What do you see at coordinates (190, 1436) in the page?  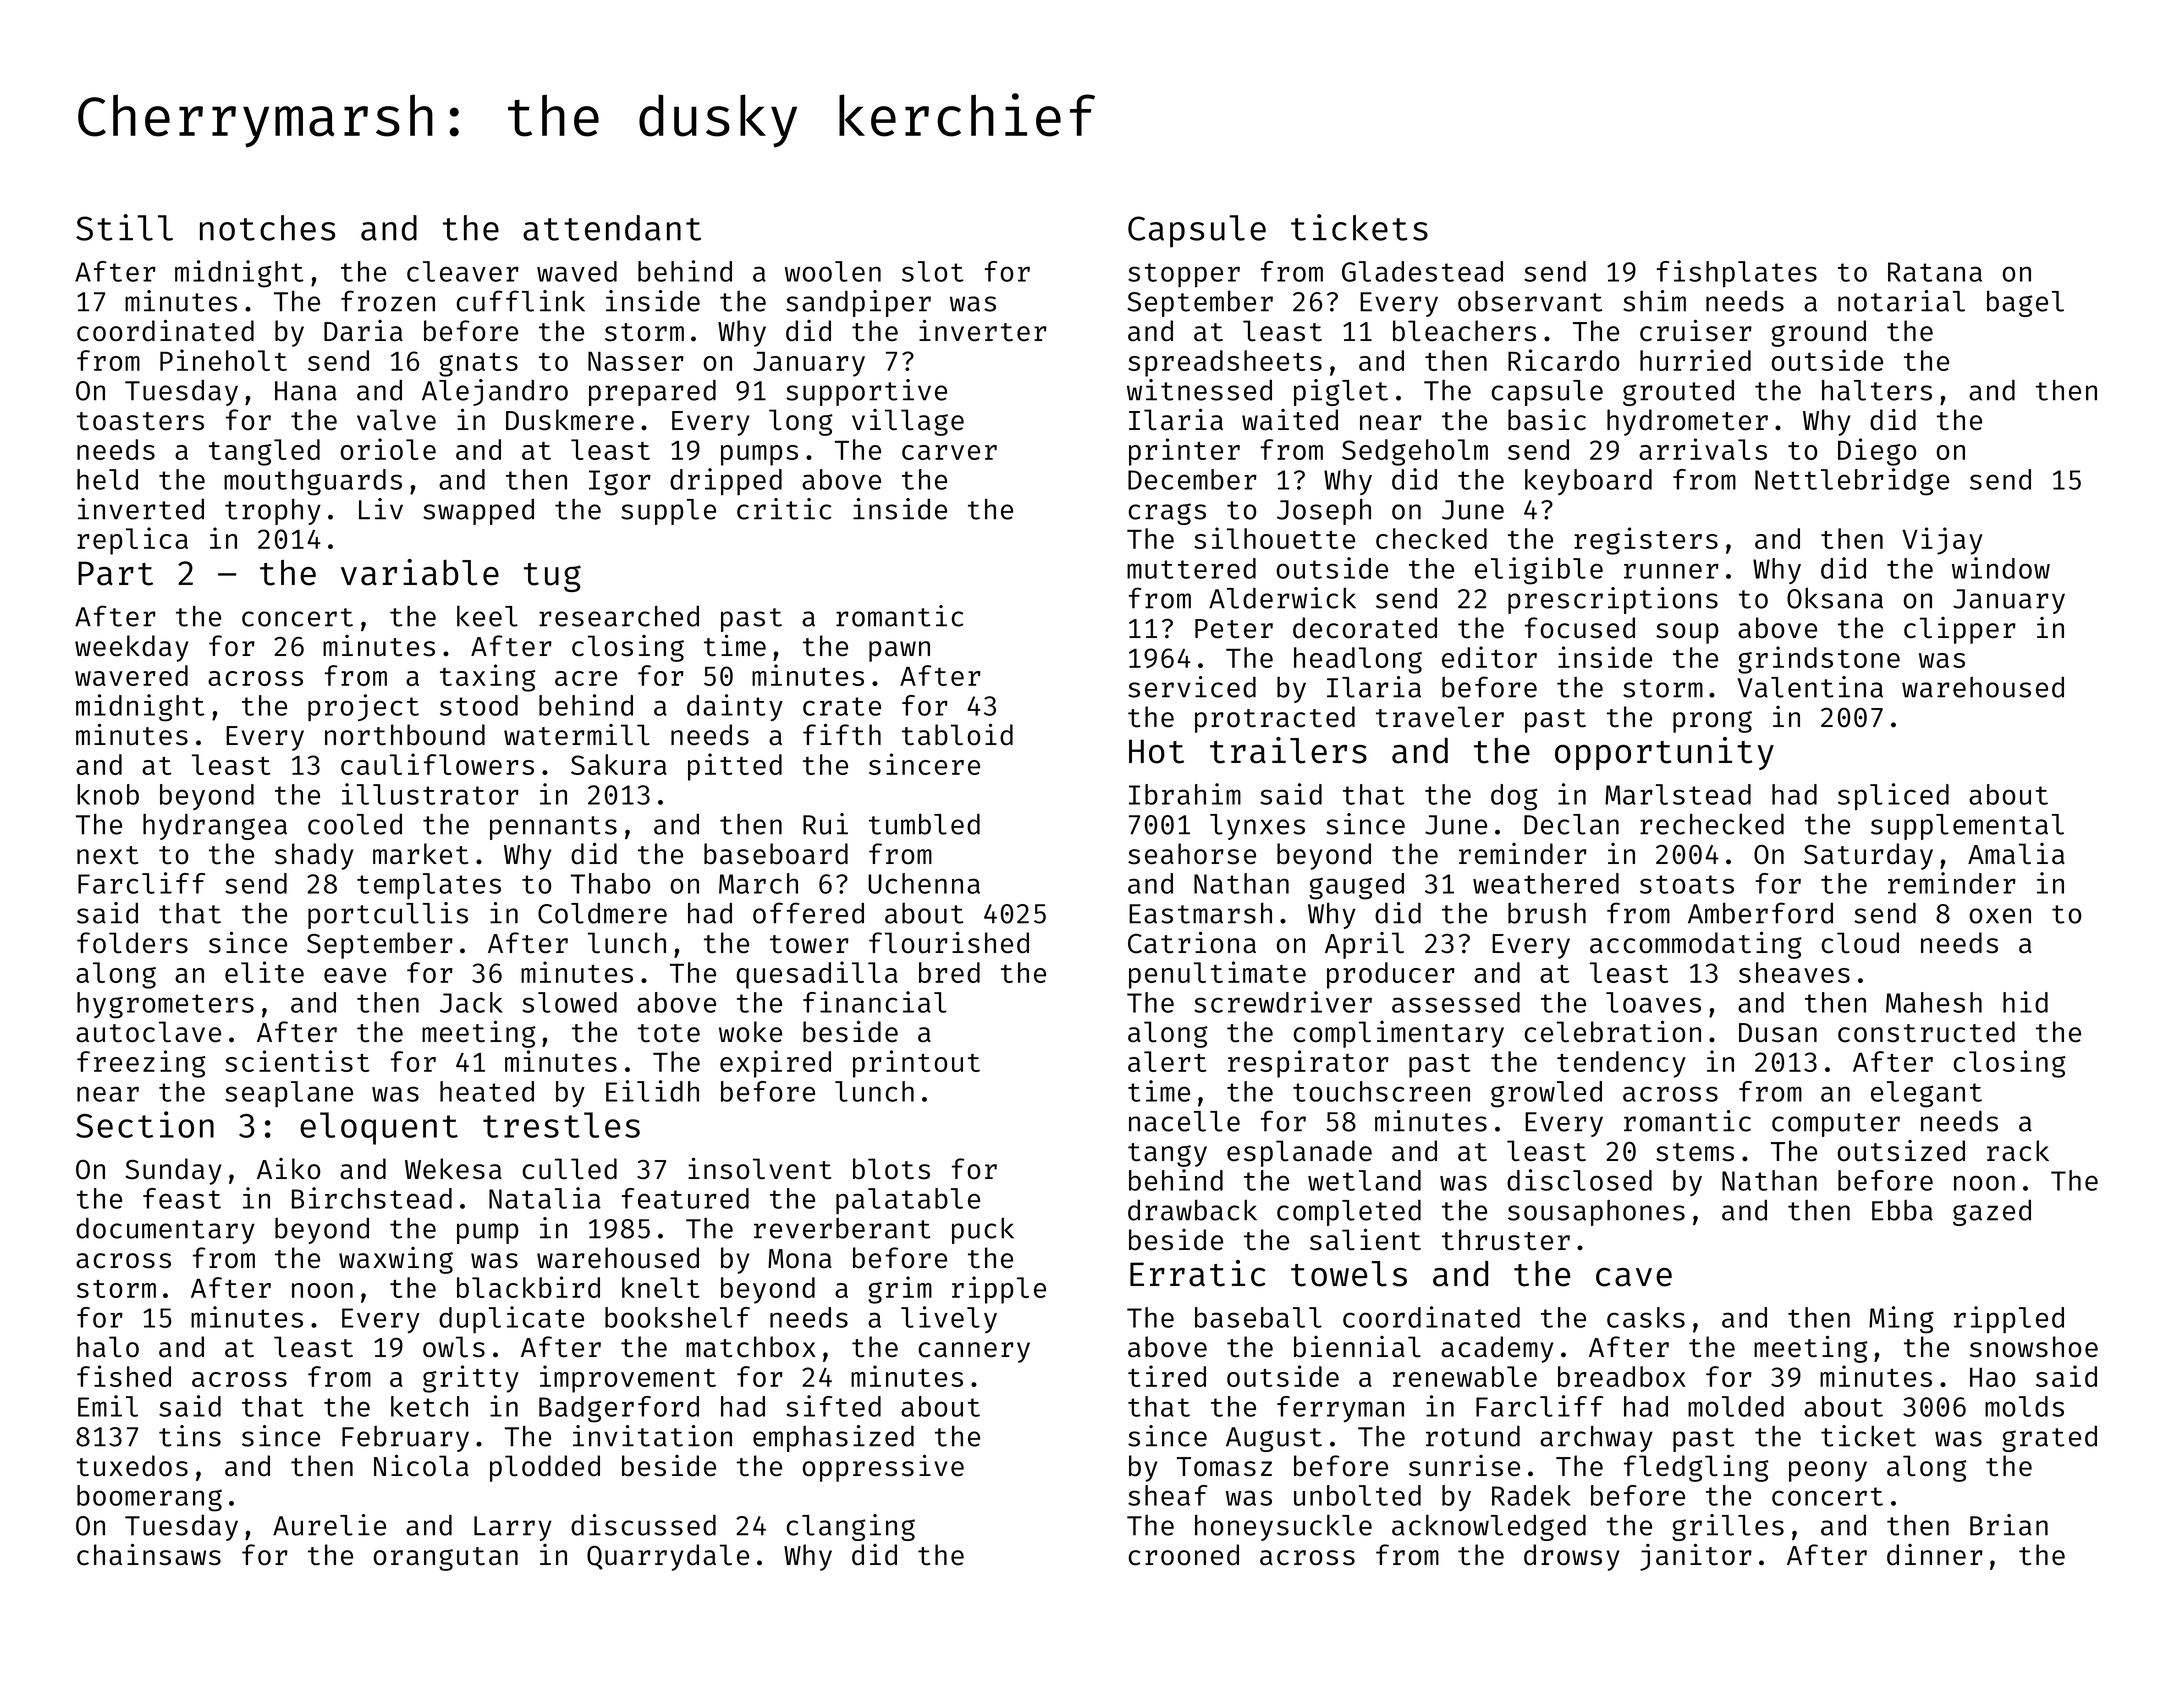 I see `tins` at bounding box center [190, 1436].
